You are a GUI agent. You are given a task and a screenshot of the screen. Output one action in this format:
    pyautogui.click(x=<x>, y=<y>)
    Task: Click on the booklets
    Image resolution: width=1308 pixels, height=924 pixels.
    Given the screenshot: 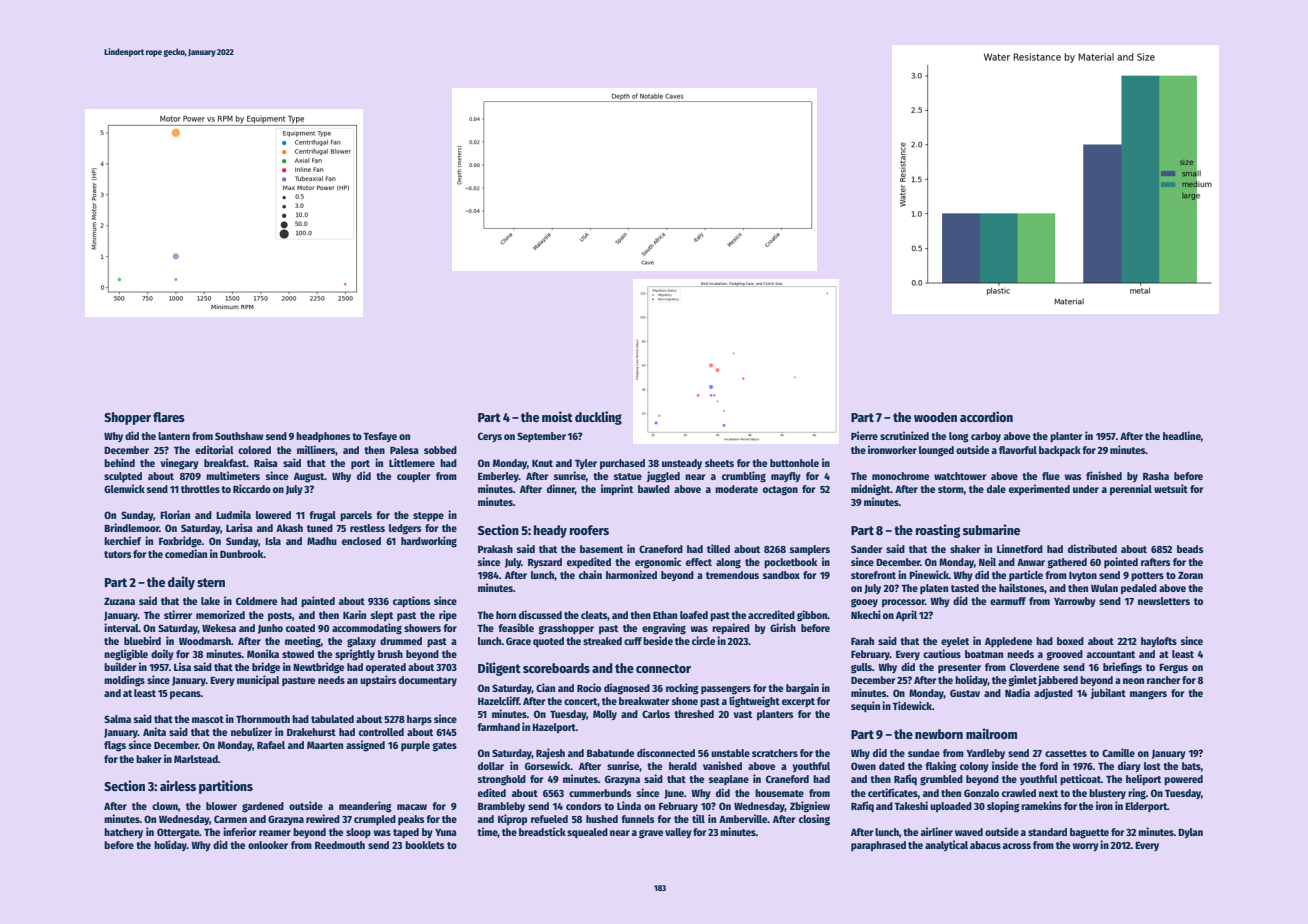 What is the action you would take?
    pyautogui.click(x=425, y=845)
